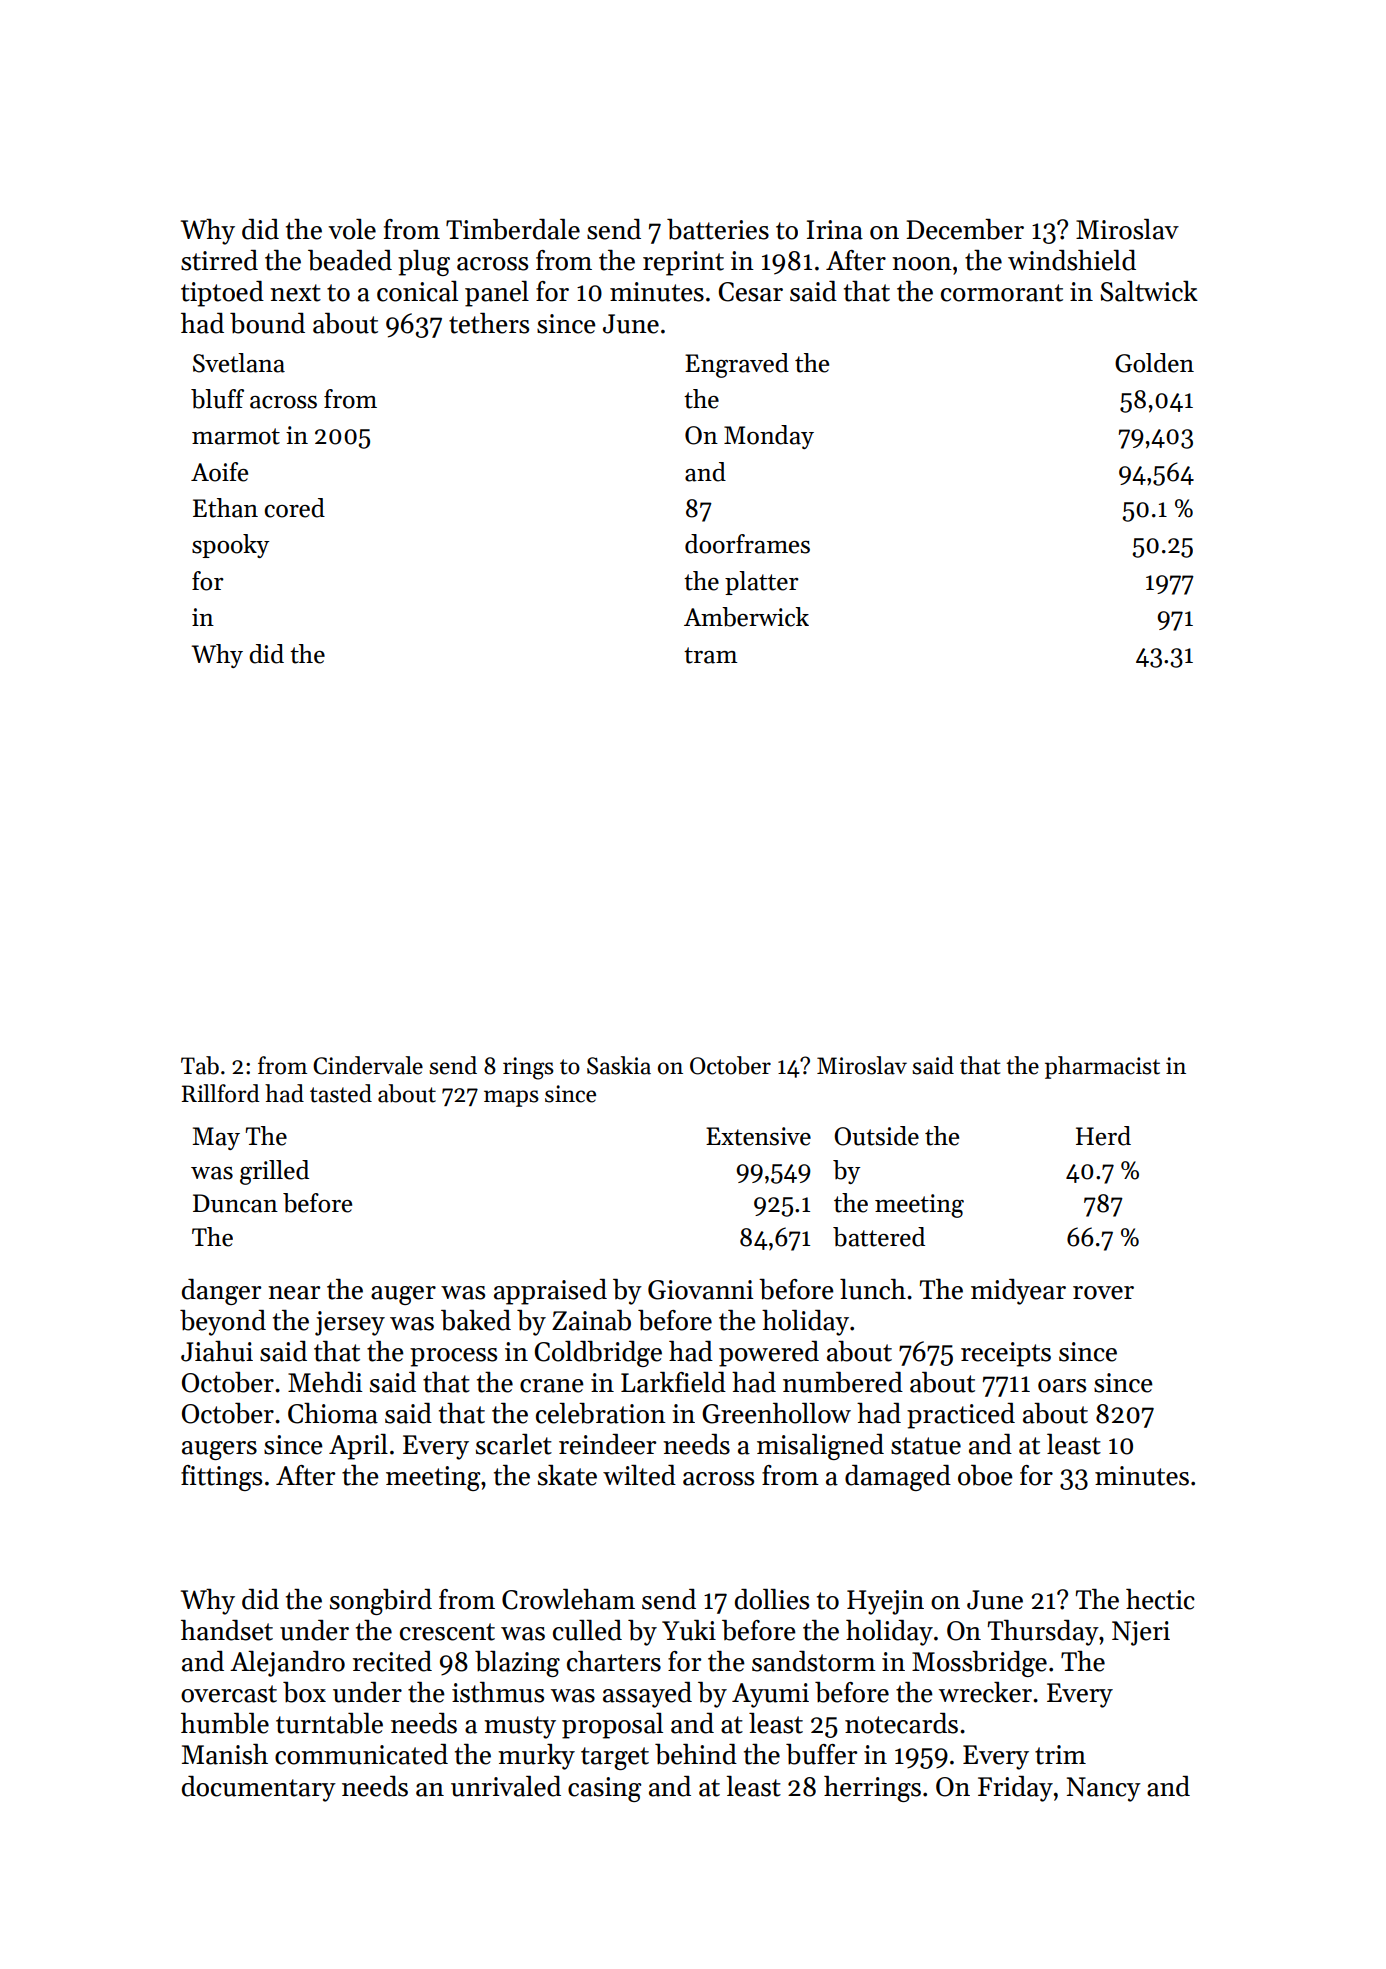 The width and height of the screenshot is (1386, 1969). I want to click on near, so click(294, 1293).
